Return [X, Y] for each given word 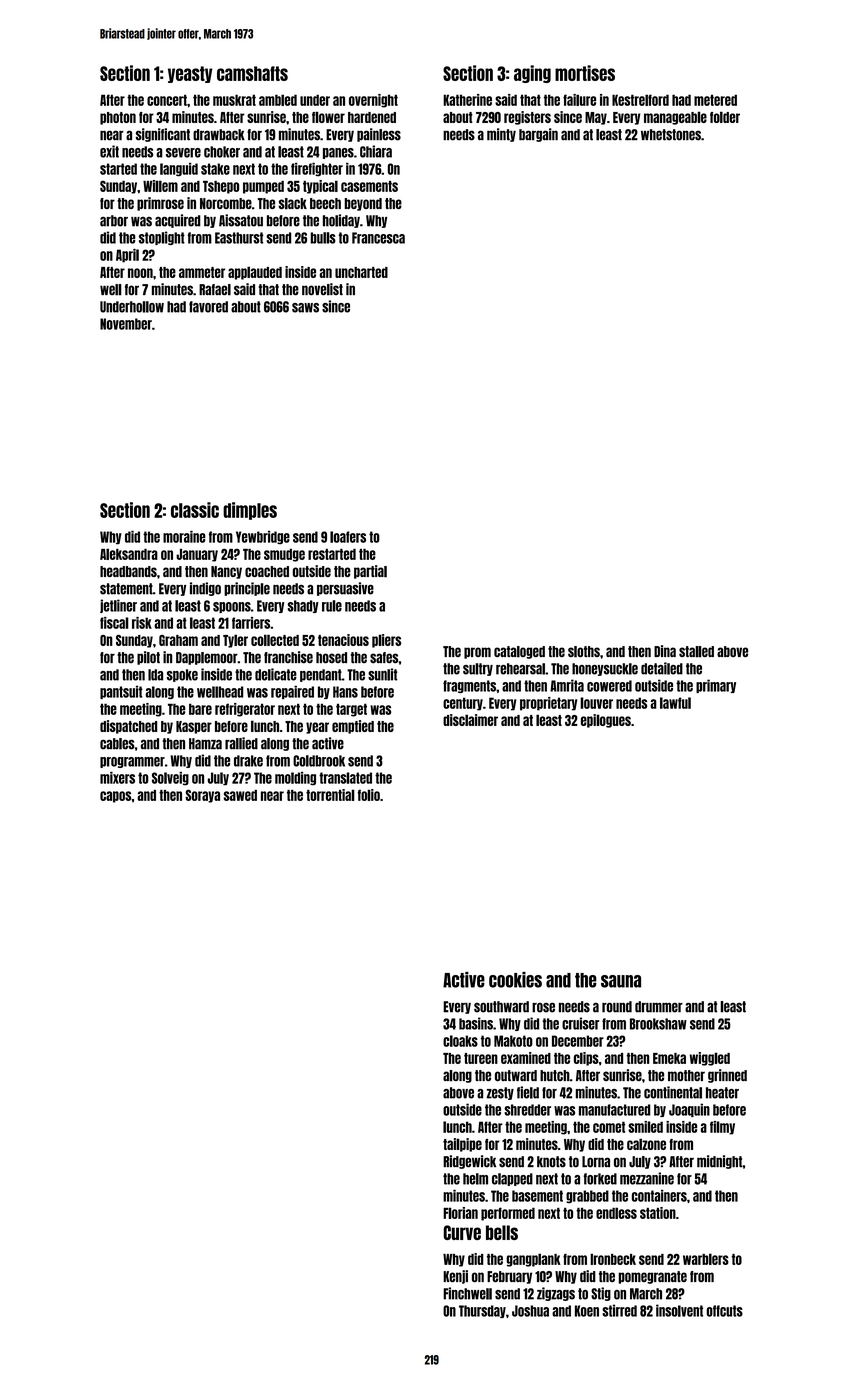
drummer [659, 1007]
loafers [348, 537]
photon [118, 118]
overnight [373, 101]
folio [369, 795]
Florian [460, 1213]
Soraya [202, 796]
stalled [696, 652]
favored [208, 307]
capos [115, 797]
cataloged [519, 652]
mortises [585, 73]
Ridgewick [469, 1162]
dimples [250, 511]
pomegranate [653, 1277]
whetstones [671, 135]
